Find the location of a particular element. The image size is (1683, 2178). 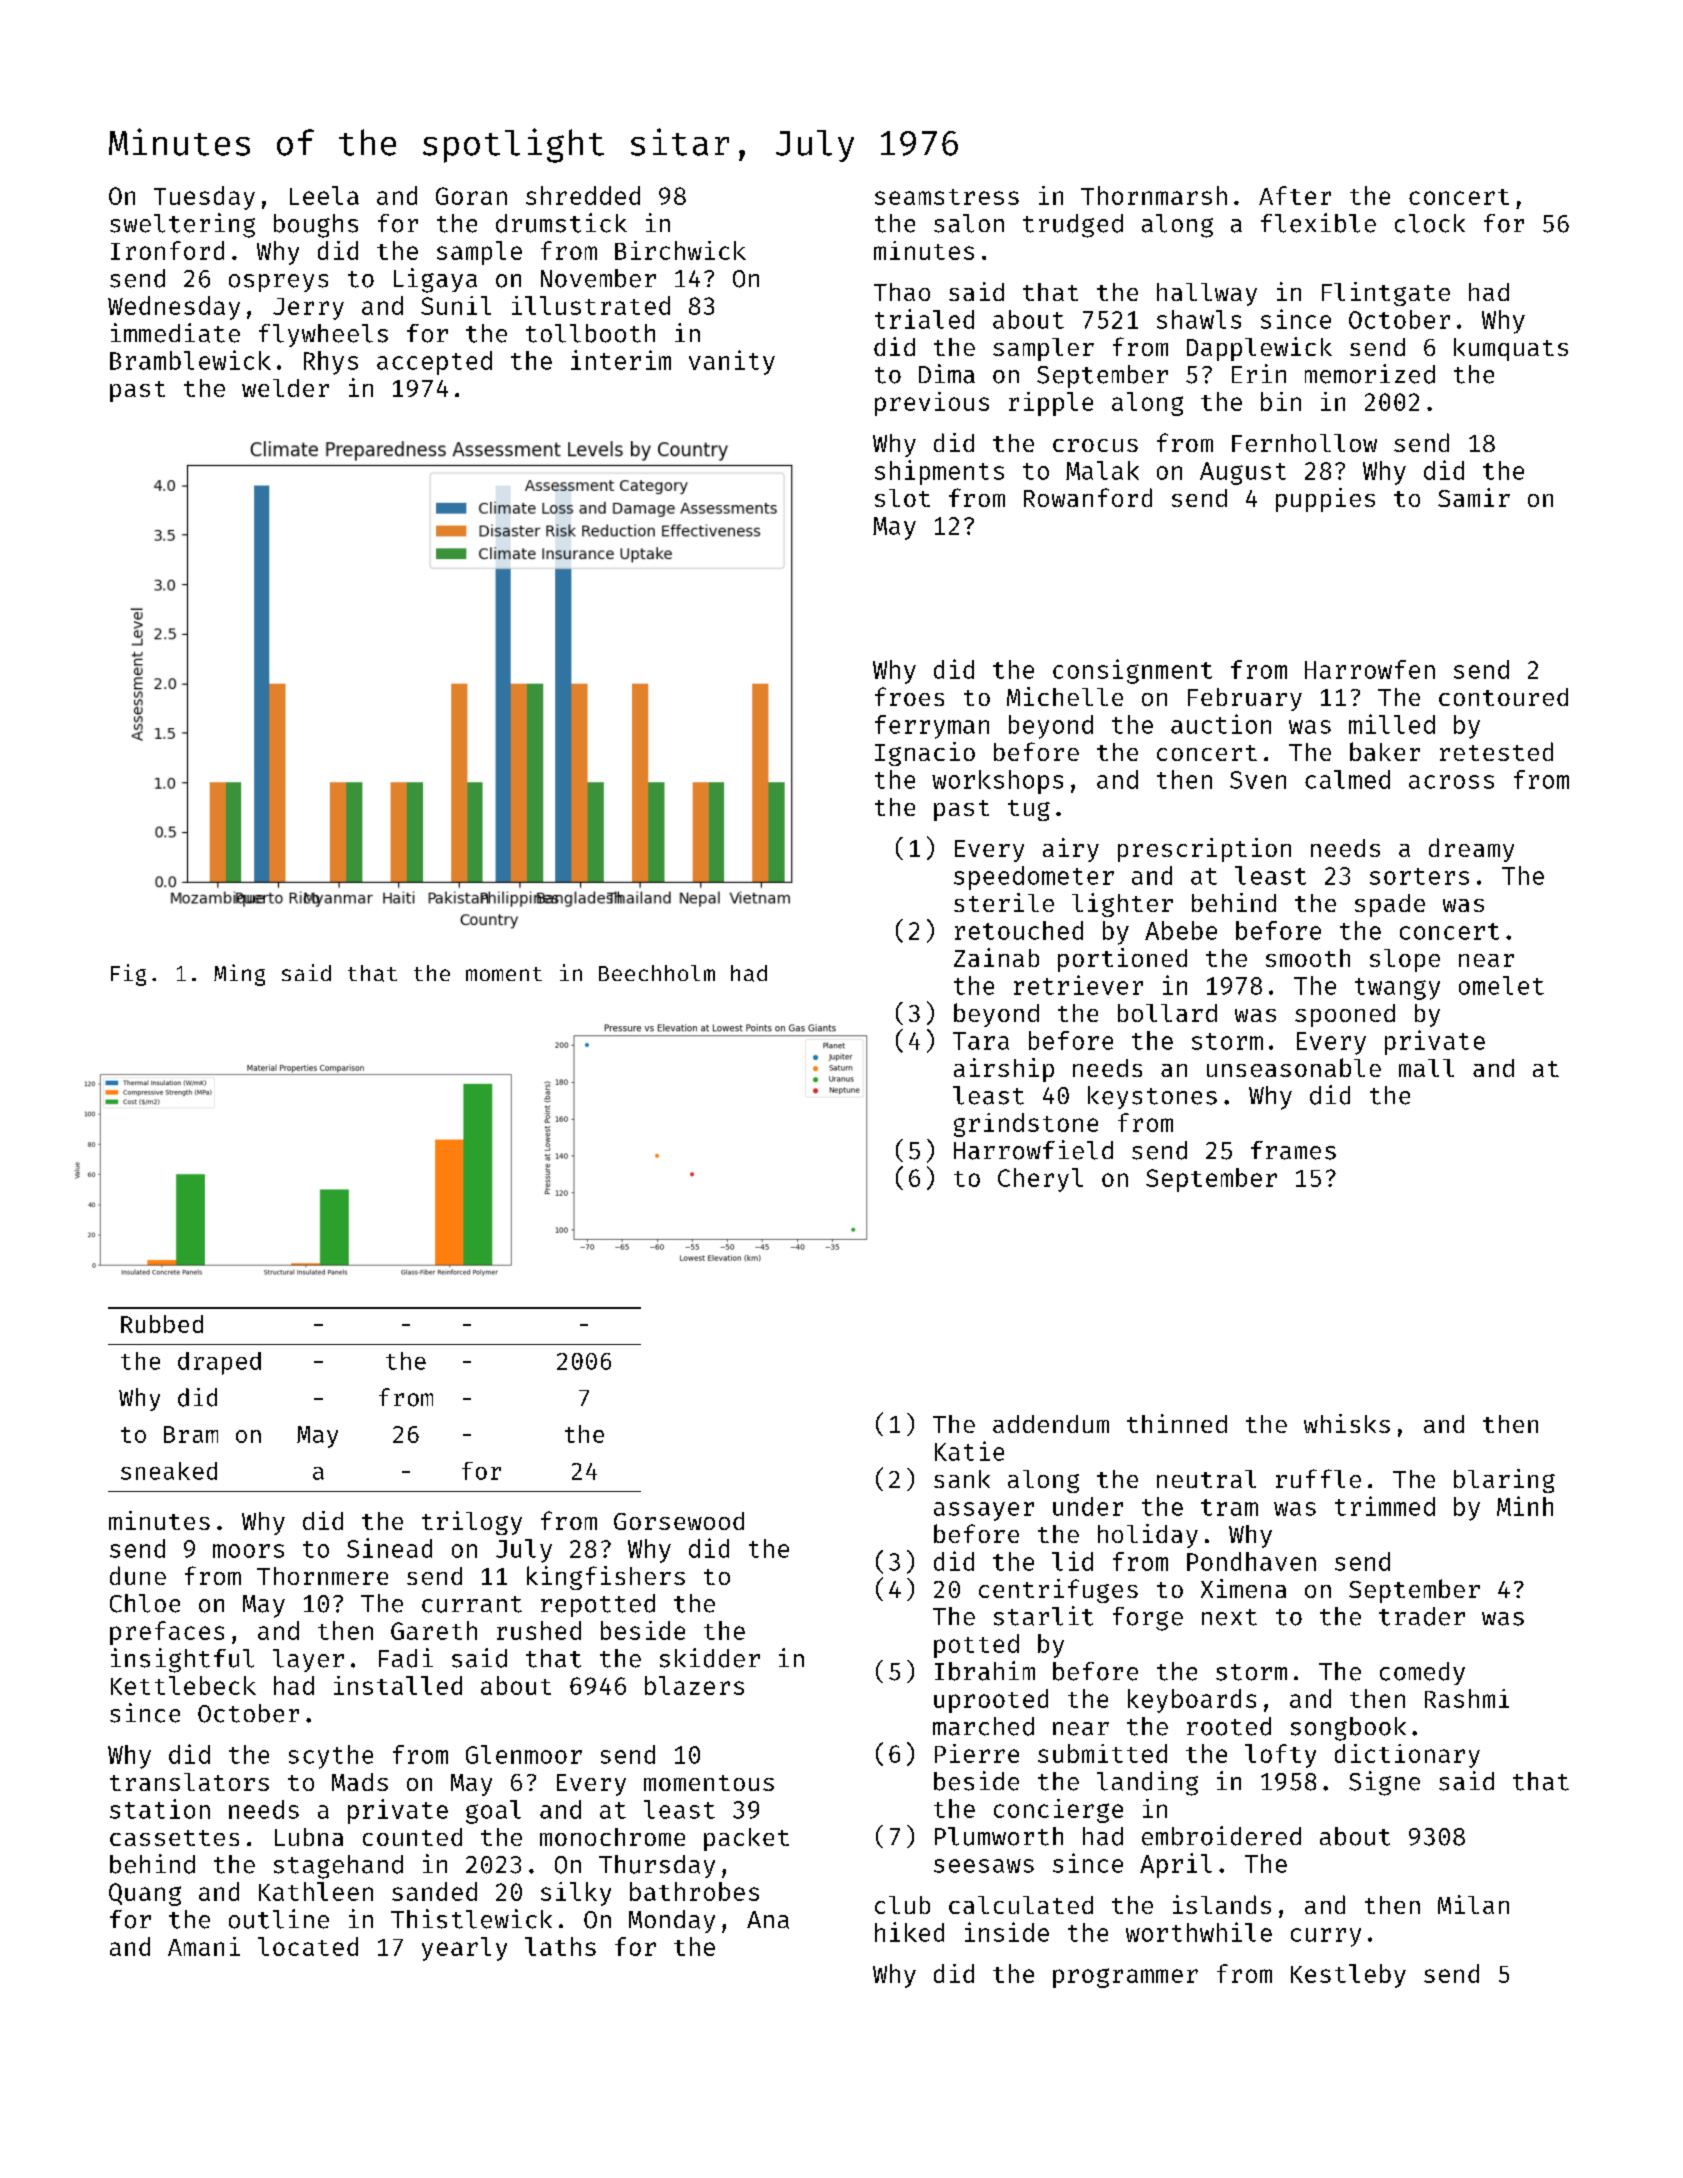

blaring is located at coordinates (1504, 1481).
